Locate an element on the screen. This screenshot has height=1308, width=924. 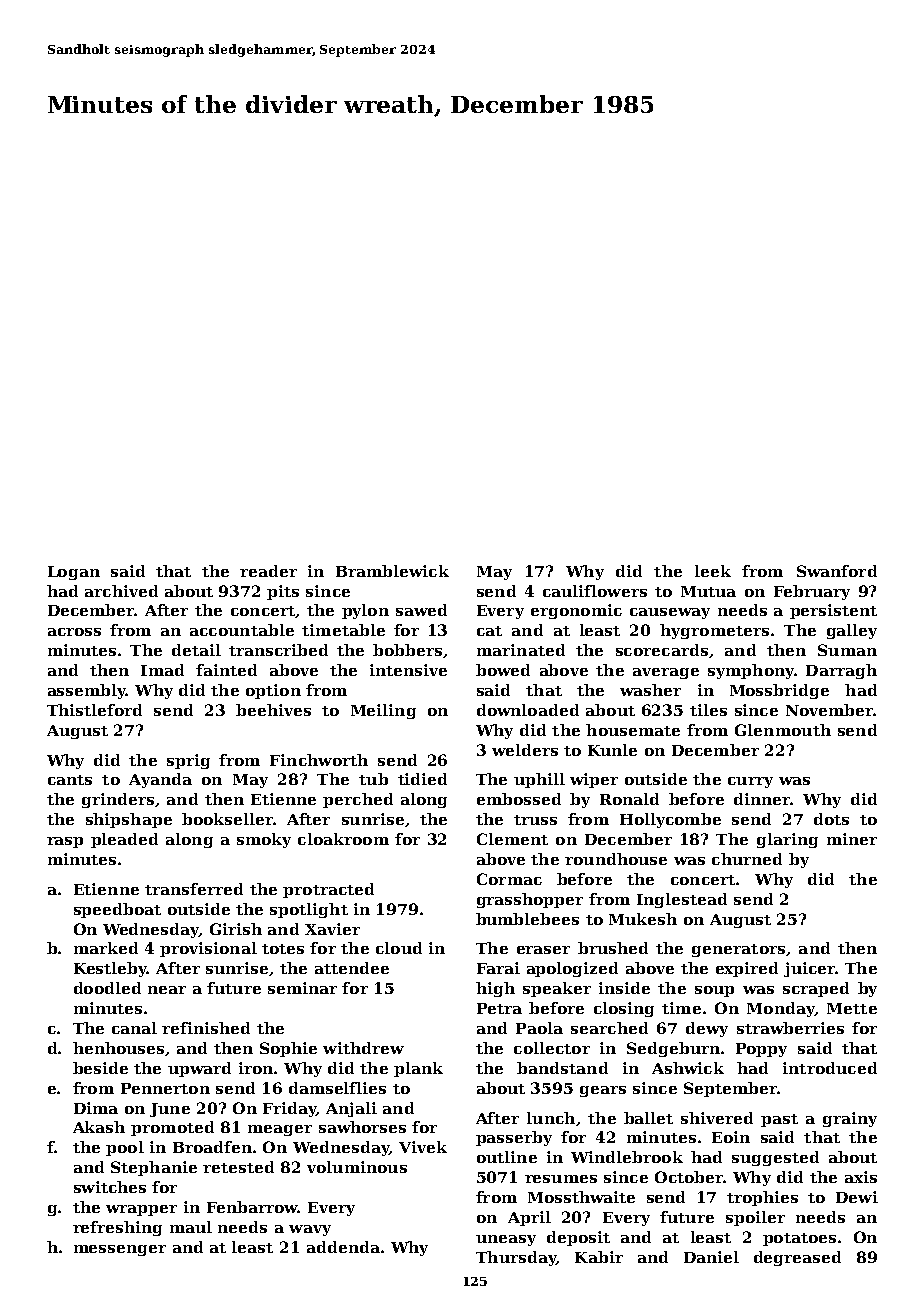
miner is located at coordinates (852, 839).
